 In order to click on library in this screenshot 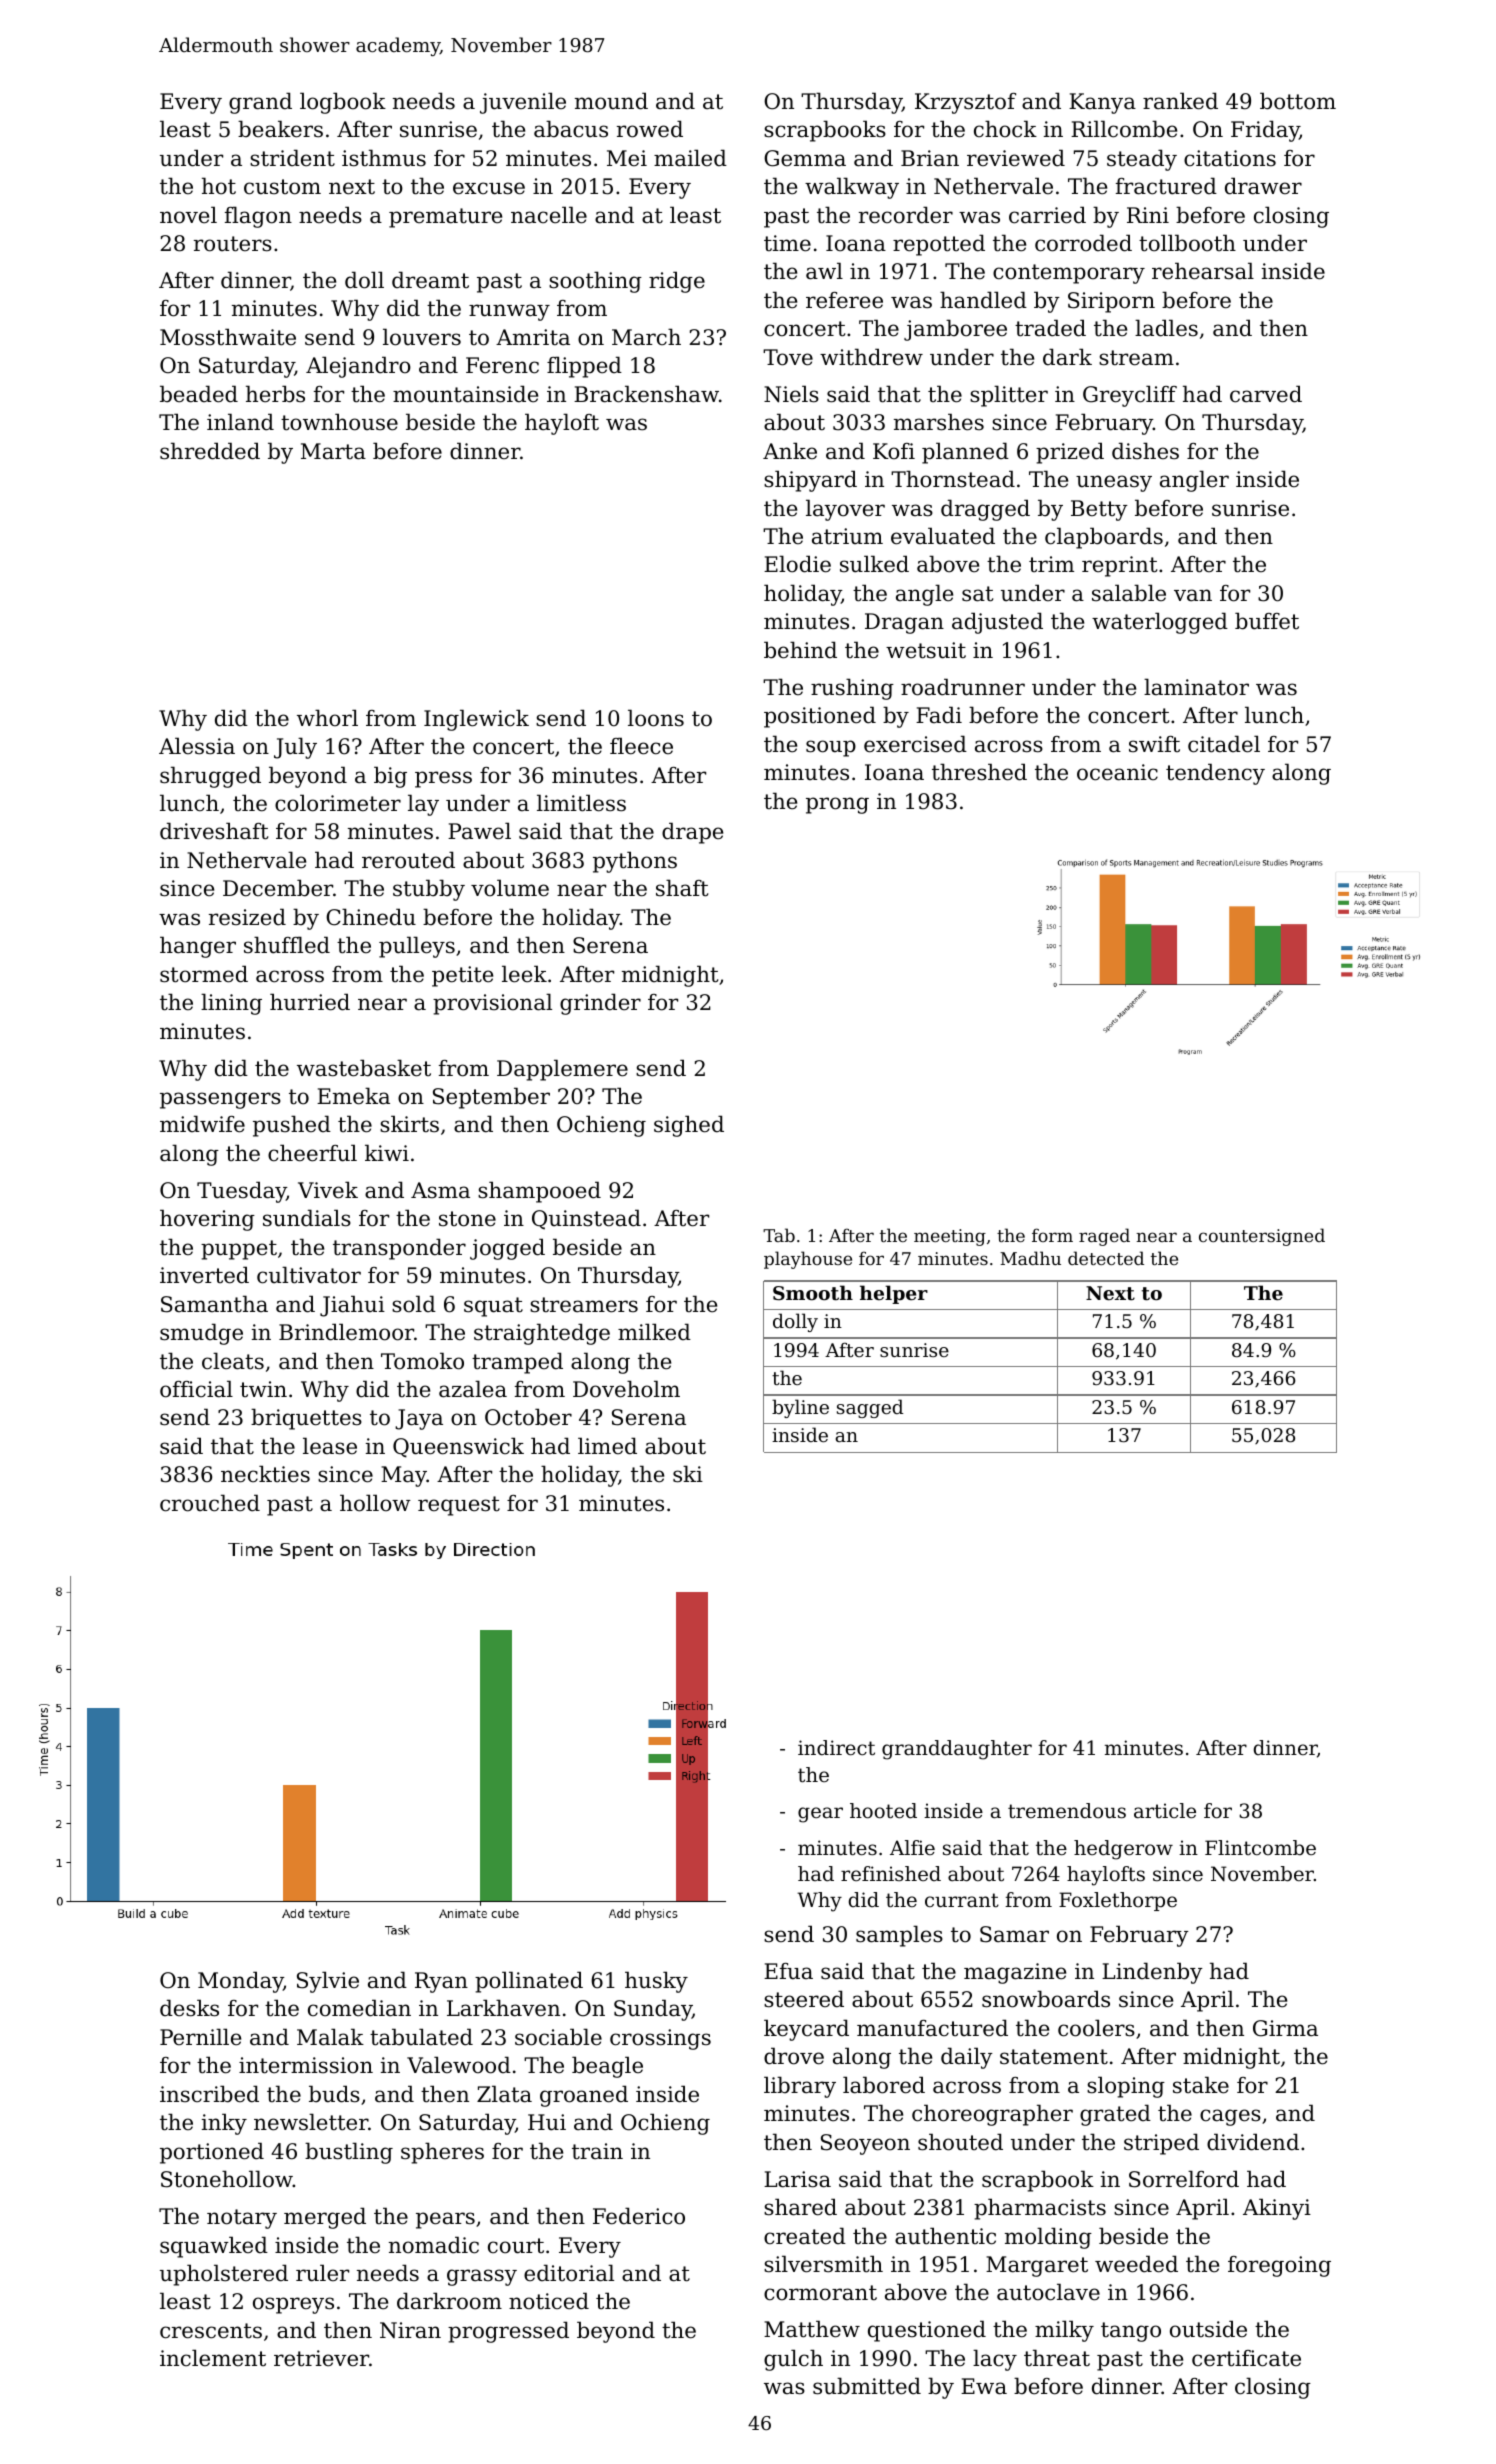, I will do `click(800, 2087)`.
